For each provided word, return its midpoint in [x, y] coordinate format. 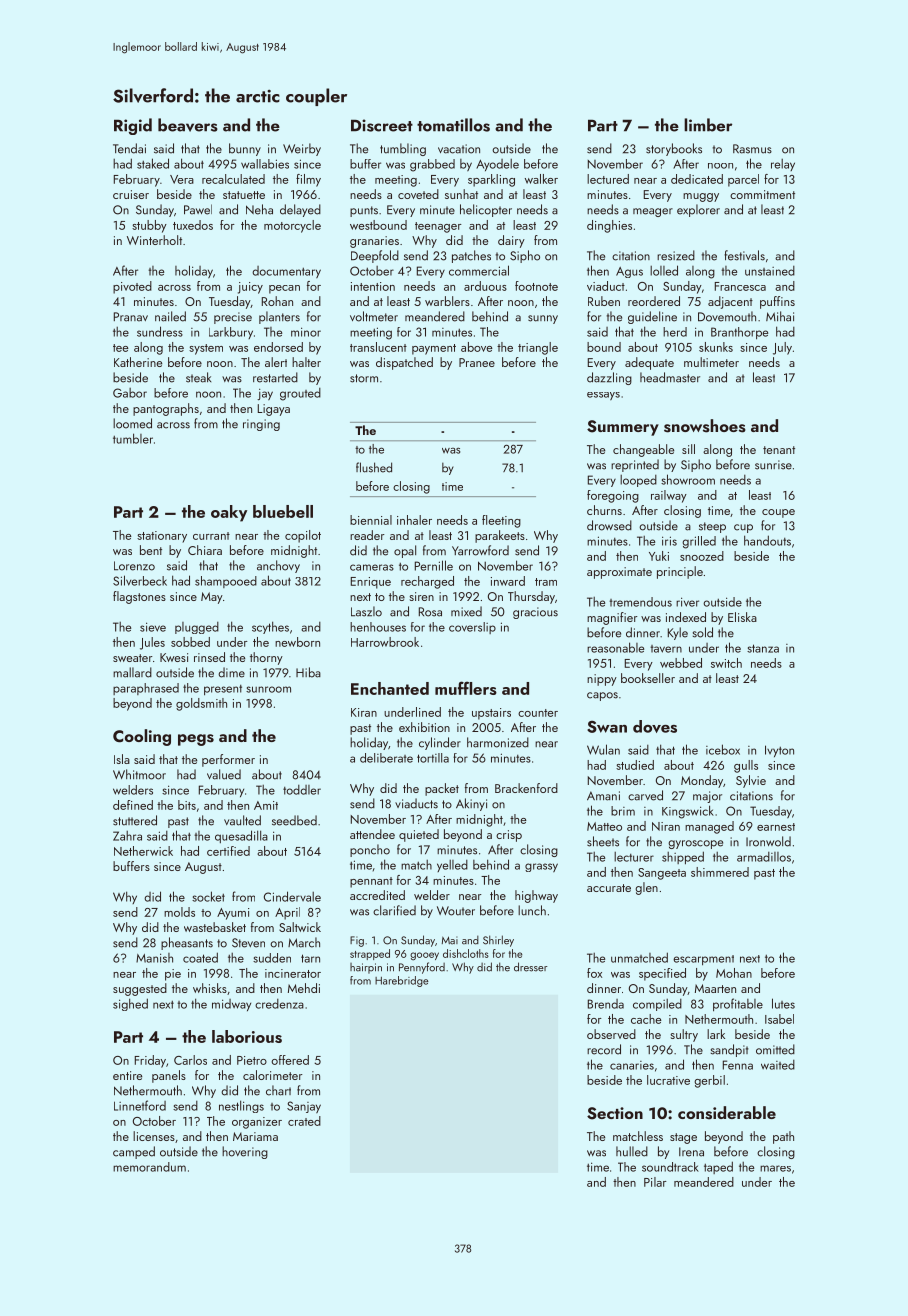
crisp [509, 836]
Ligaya [274, 410]
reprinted [635, 465]
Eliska [742, 617]
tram [546, 582]
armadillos [764, 857]
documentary [286, 272]
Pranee [477, 362]
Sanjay [304, 1107]
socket [208, 896]
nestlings [241, 1106]
